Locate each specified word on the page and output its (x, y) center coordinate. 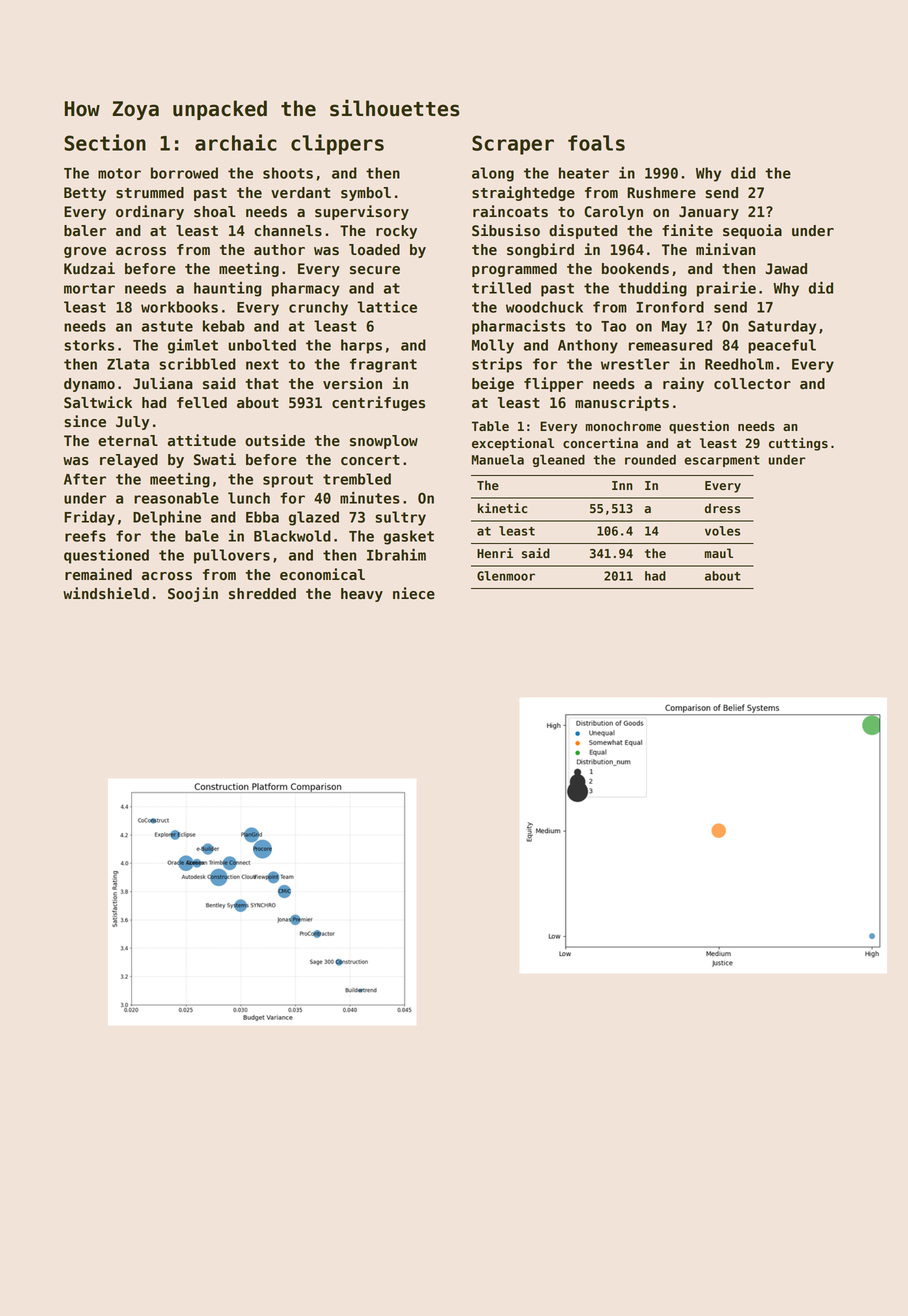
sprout (288, 481)
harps (361, 346)
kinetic (502, 508)
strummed (150, 193)
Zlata (128, 364)
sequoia (752, 231)
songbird (540, 250)
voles (722, 531)
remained (98, 574)
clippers (337, 144)
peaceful (782, 346)
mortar (89, 288)
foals (596, 143)
